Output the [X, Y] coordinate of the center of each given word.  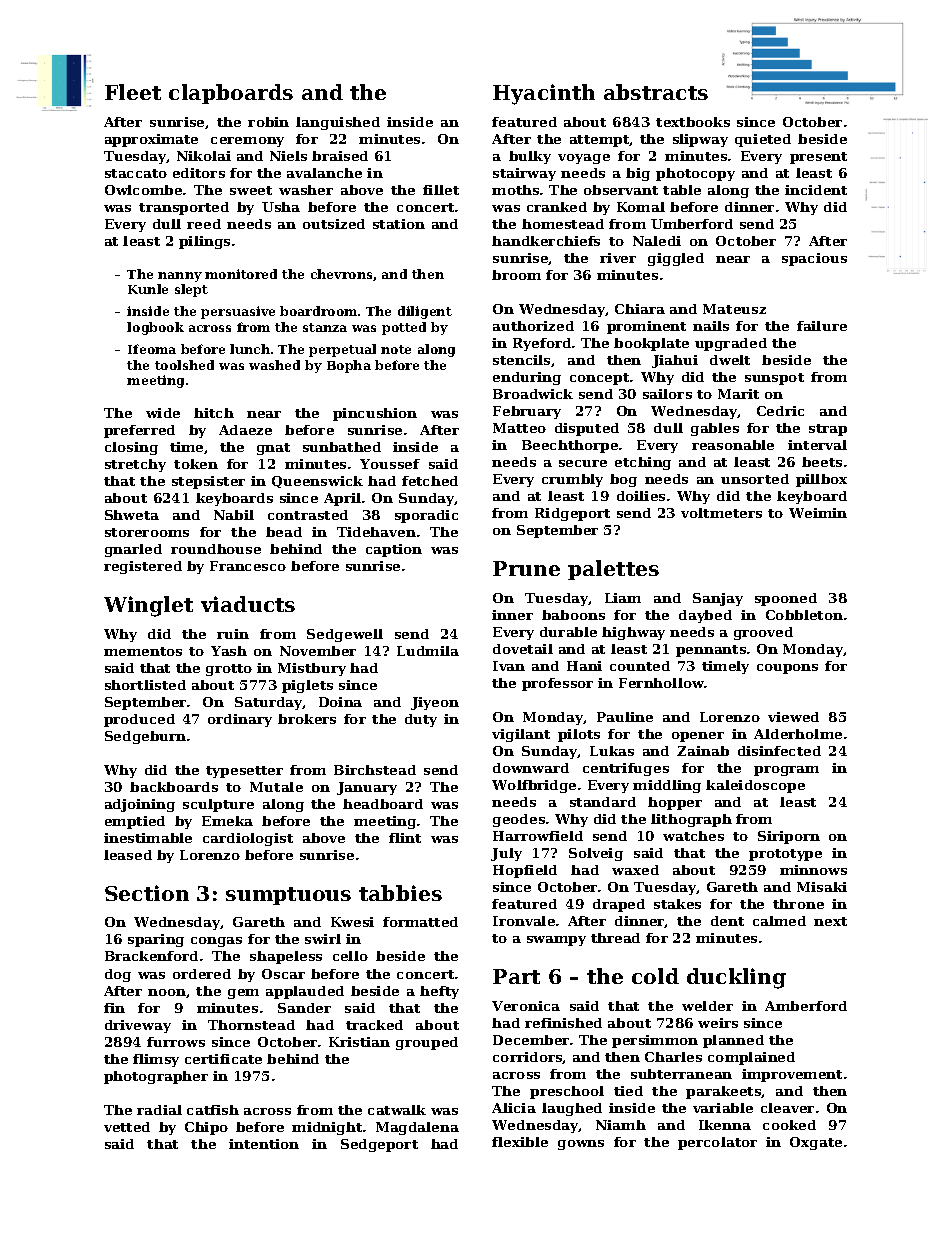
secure [583, 463]
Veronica [526, 1006]
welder [707, 1006]
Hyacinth [544, 94]
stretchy [135, 465]
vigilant [521, 735]
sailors [667, 394]
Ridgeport [572, 514]
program [786, 771]
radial [159, 1110]
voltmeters [721, 513]
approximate [151, 140]
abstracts [656, 92]
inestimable [148, 838]
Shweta [132, 515]
